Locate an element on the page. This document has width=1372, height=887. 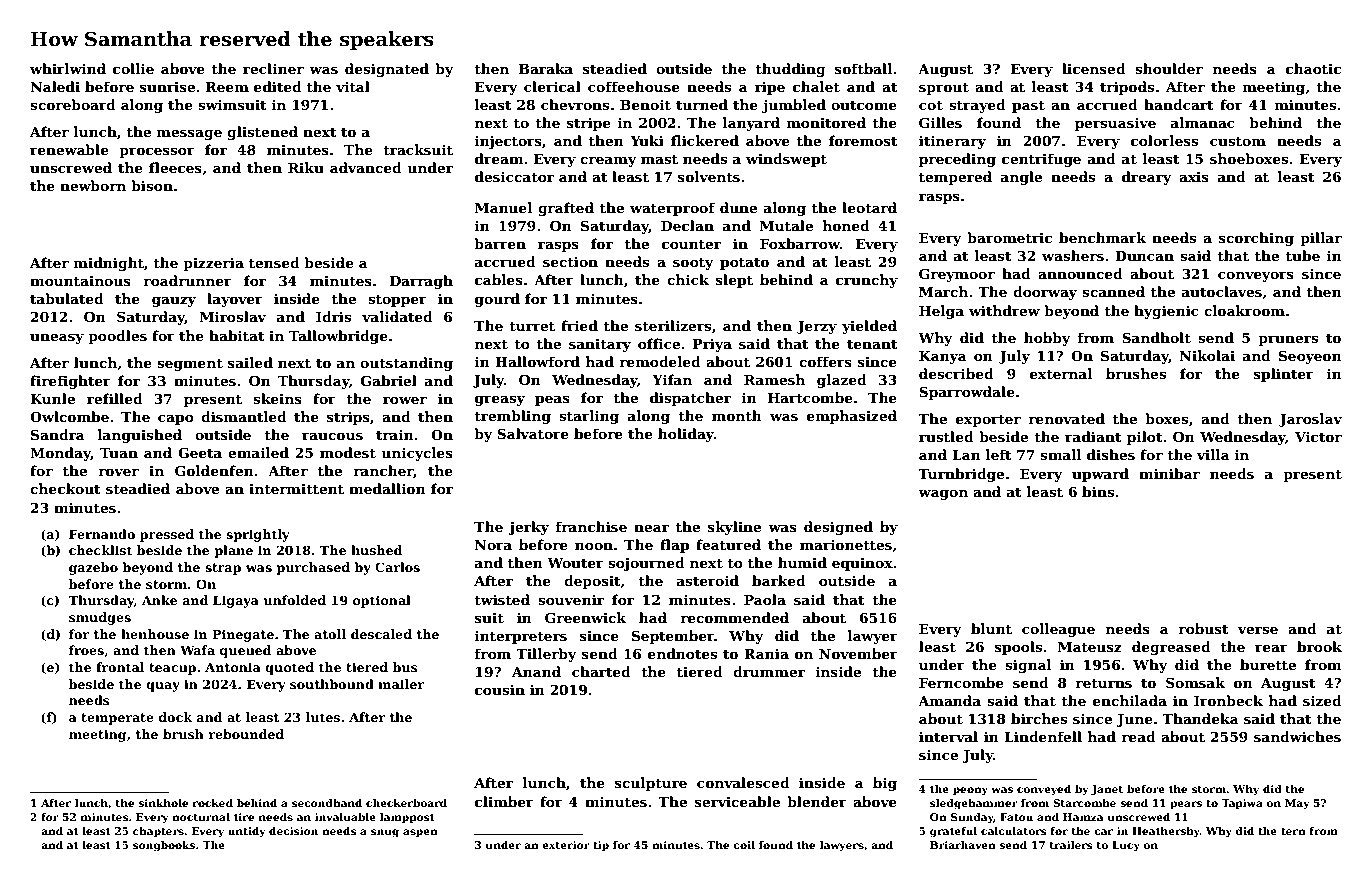
Baraka is located at coordinates (546, 68).
